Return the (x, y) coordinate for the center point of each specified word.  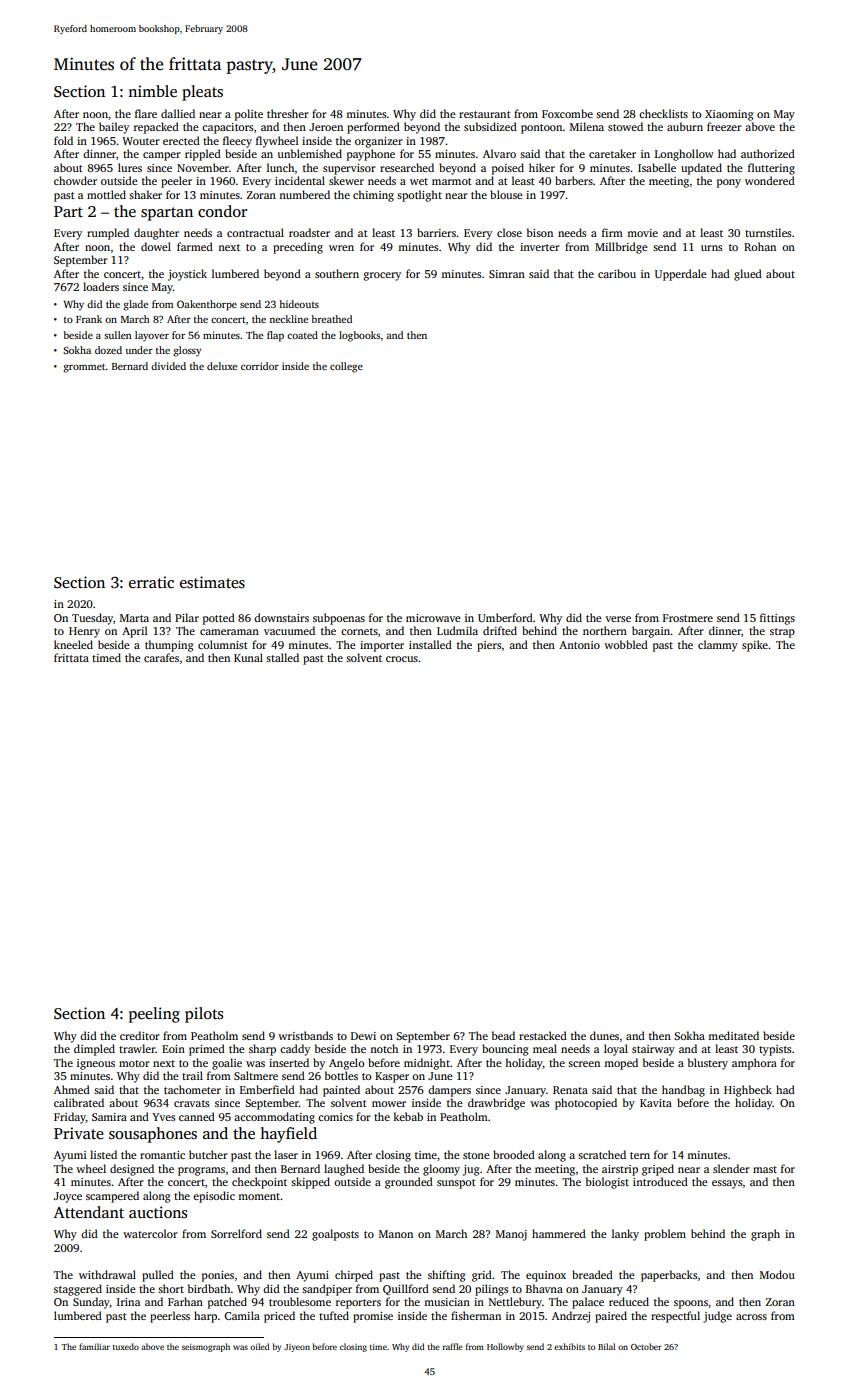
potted (219, 619)
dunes (604, 1035)
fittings (777, 619)
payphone (371, 155)
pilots (204, 1015)
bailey (114, 128)
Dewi (363, 1036)
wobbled (626, 644)
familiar (94, 1346)
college (346, 367)
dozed (108, 350)
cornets (359, 631)
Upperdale (681, 275)
